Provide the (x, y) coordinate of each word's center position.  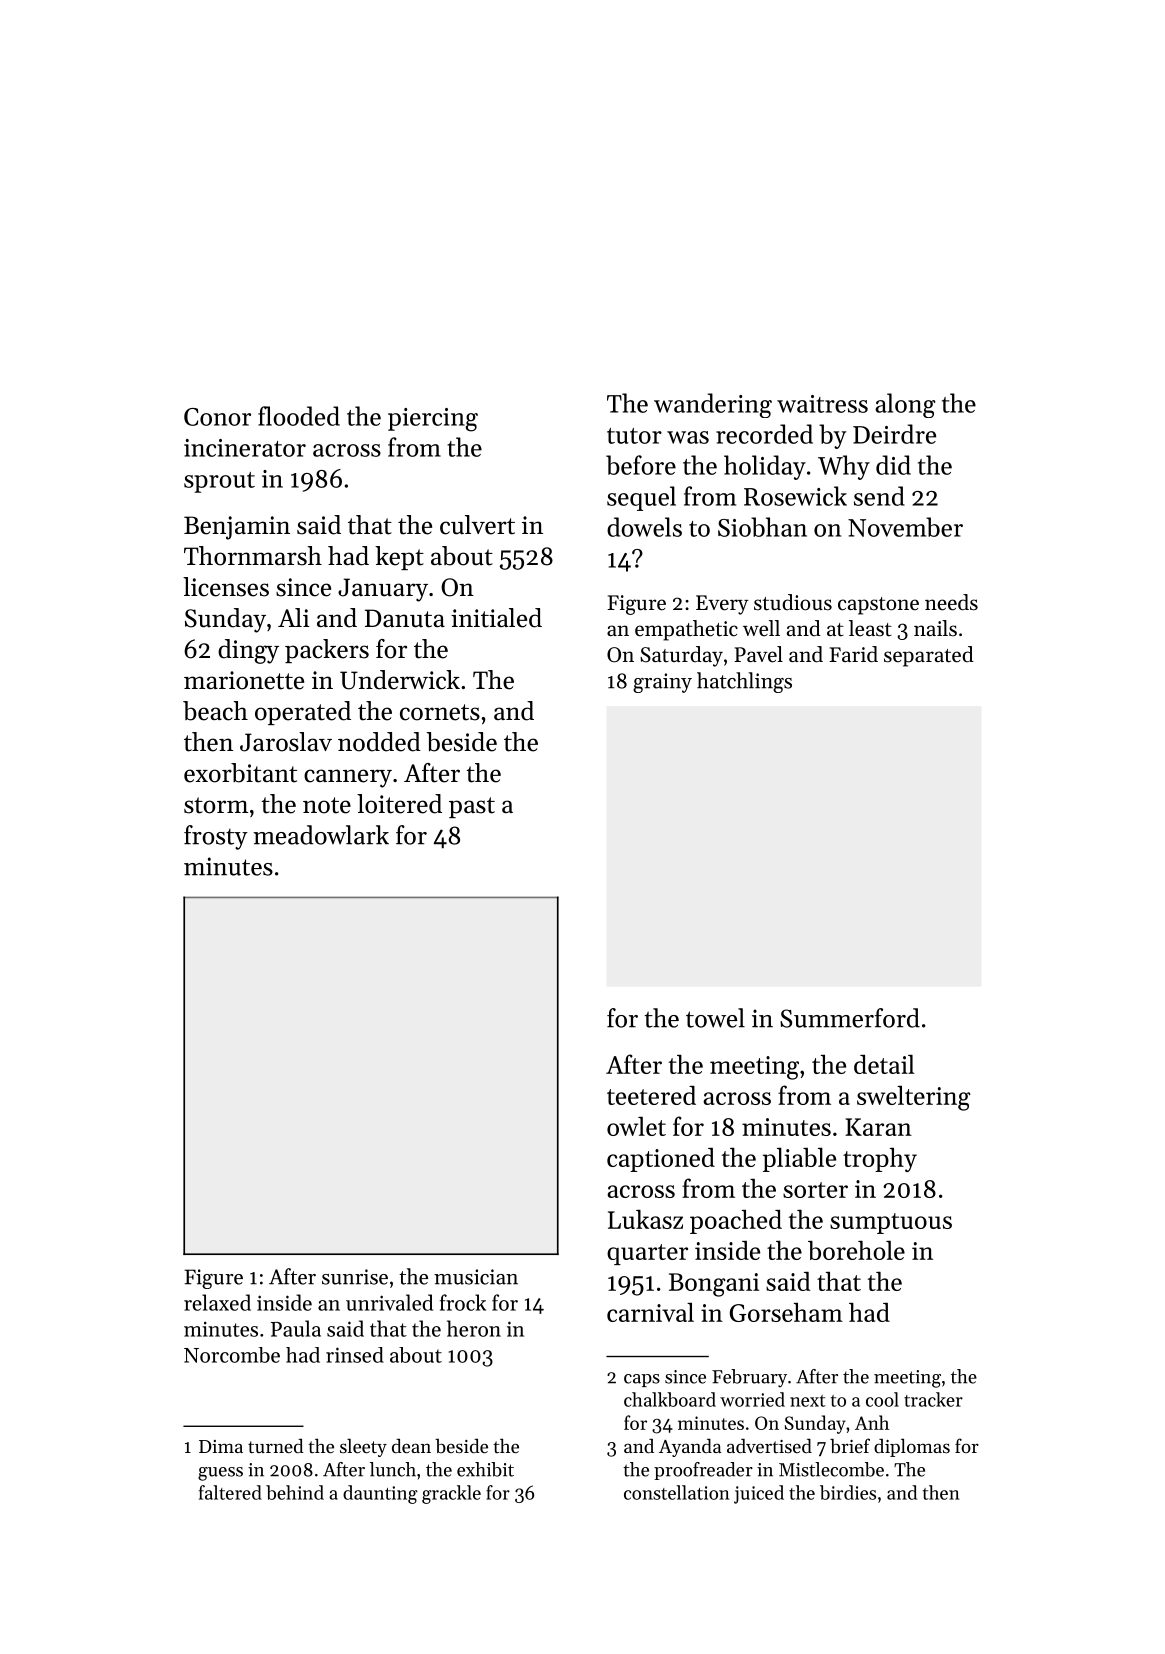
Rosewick (795, 496)
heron (474, 1328)
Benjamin (237, 528)
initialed (496, 618)
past (472, 807)
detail (884, 1064)
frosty (216, 837)
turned (276, 1446)
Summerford (850, 1018)
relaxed (217, 1302)
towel (715, 1018)
